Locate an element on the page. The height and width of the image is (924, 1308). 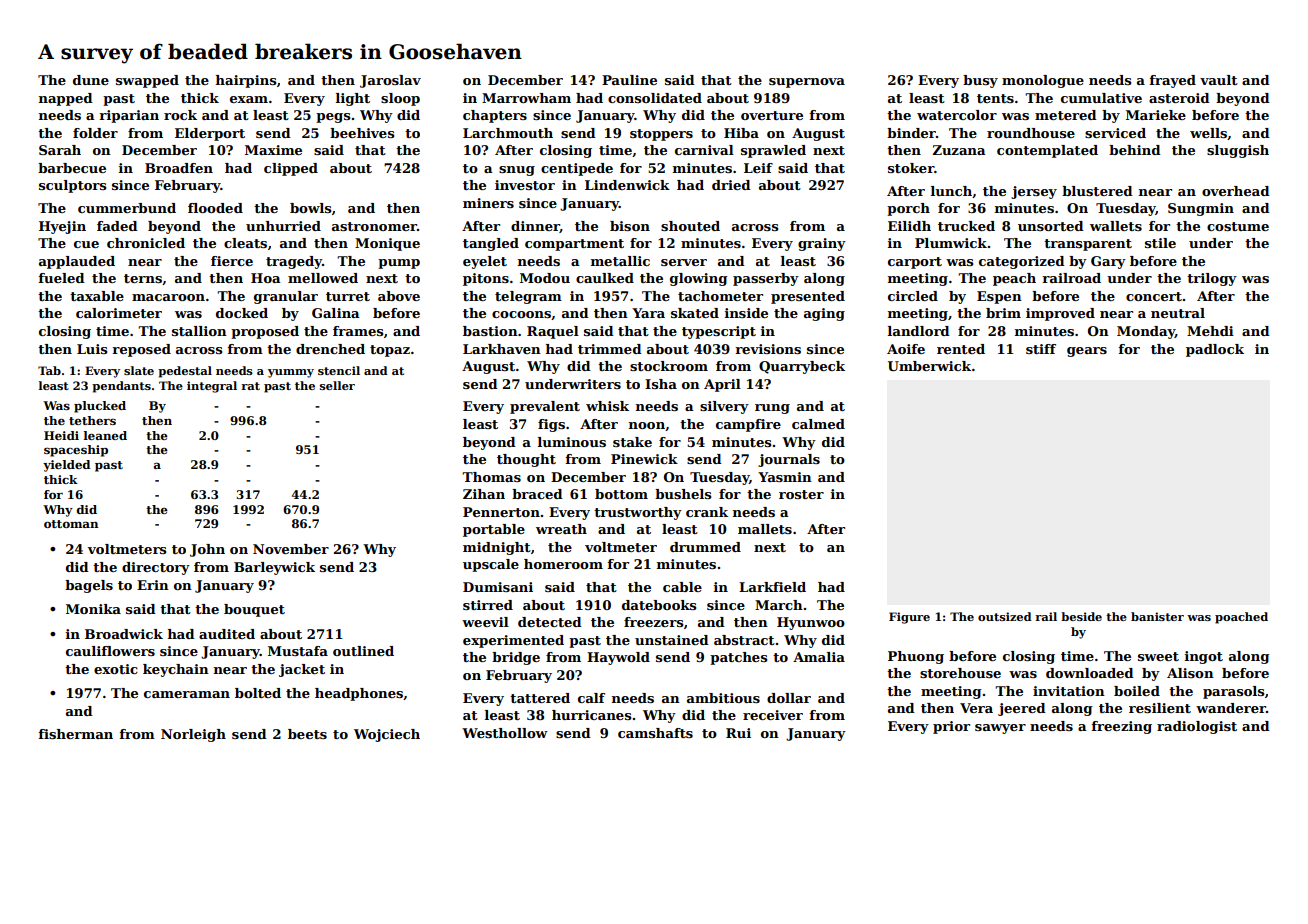
Monique is located at coordinates (387, 244).
